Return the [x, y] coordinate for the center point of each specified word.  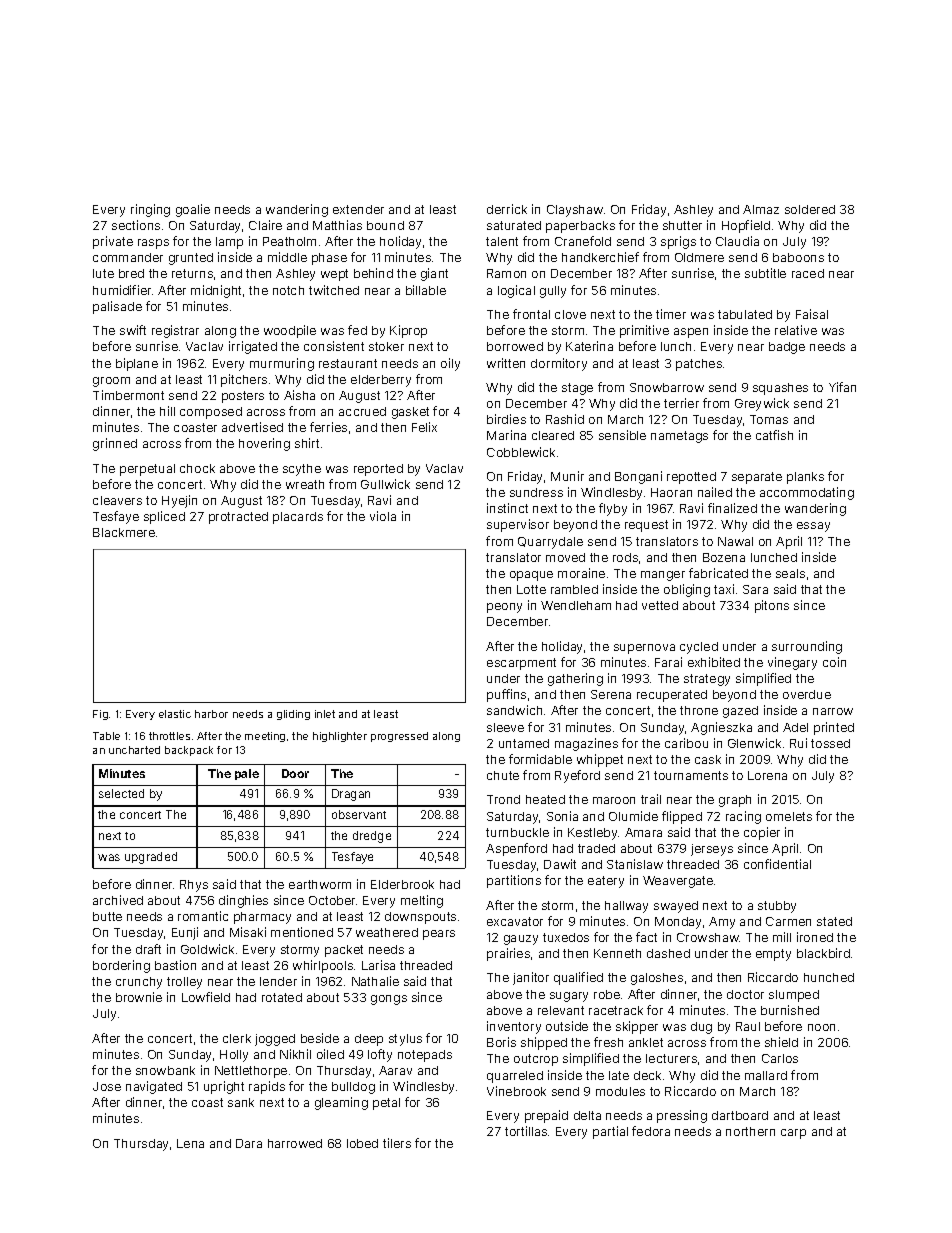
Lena [190, 1143]
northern [750, 1131]
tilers [397, 1143]
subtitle [765, 273]
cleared [553, 435]
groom [111, 382]
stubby [777, 907]
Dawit [560, 864]
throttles [169, 736]
